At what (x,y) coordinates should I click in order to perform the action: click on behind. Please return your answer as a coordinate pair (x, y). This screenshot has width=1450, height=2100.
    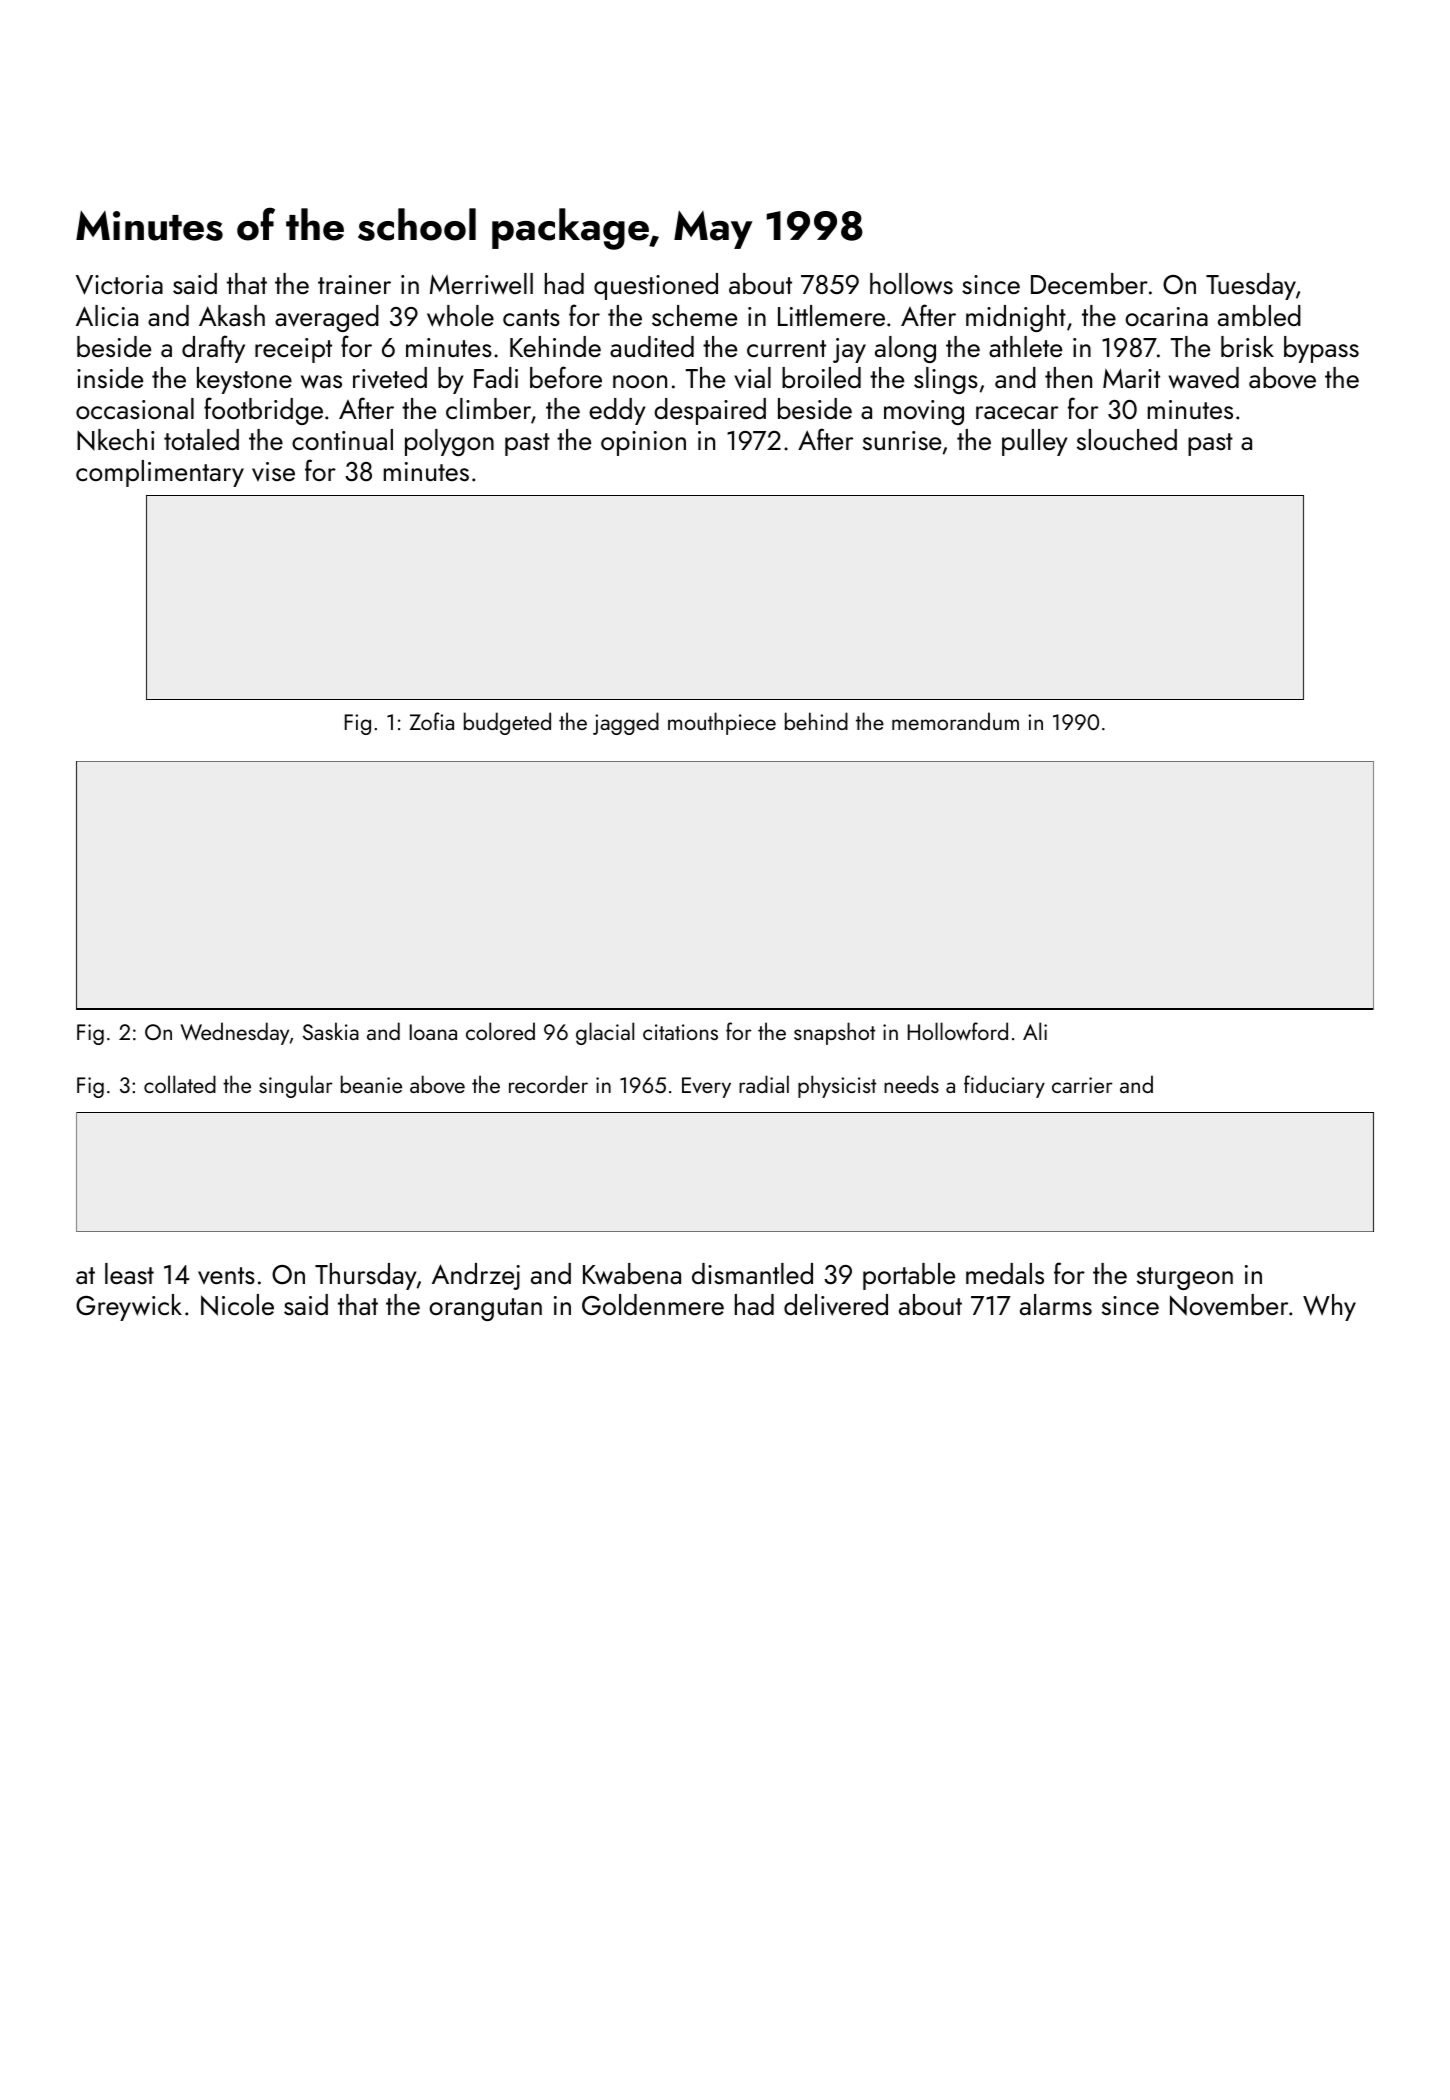
    Looking at the image, I should click on (816, 721).
